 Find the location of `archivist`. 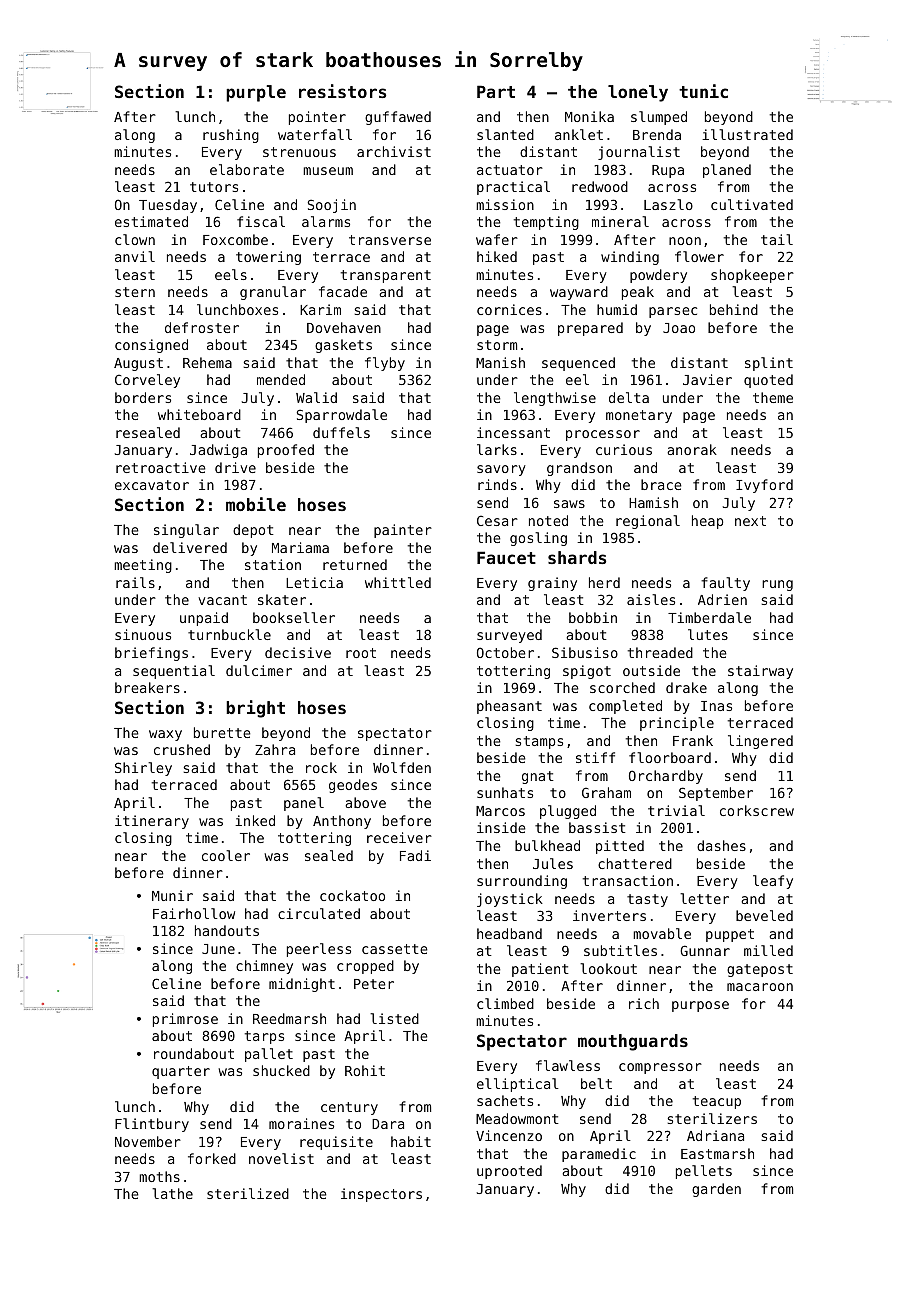

archivist is located at coordinates (394, 151).
